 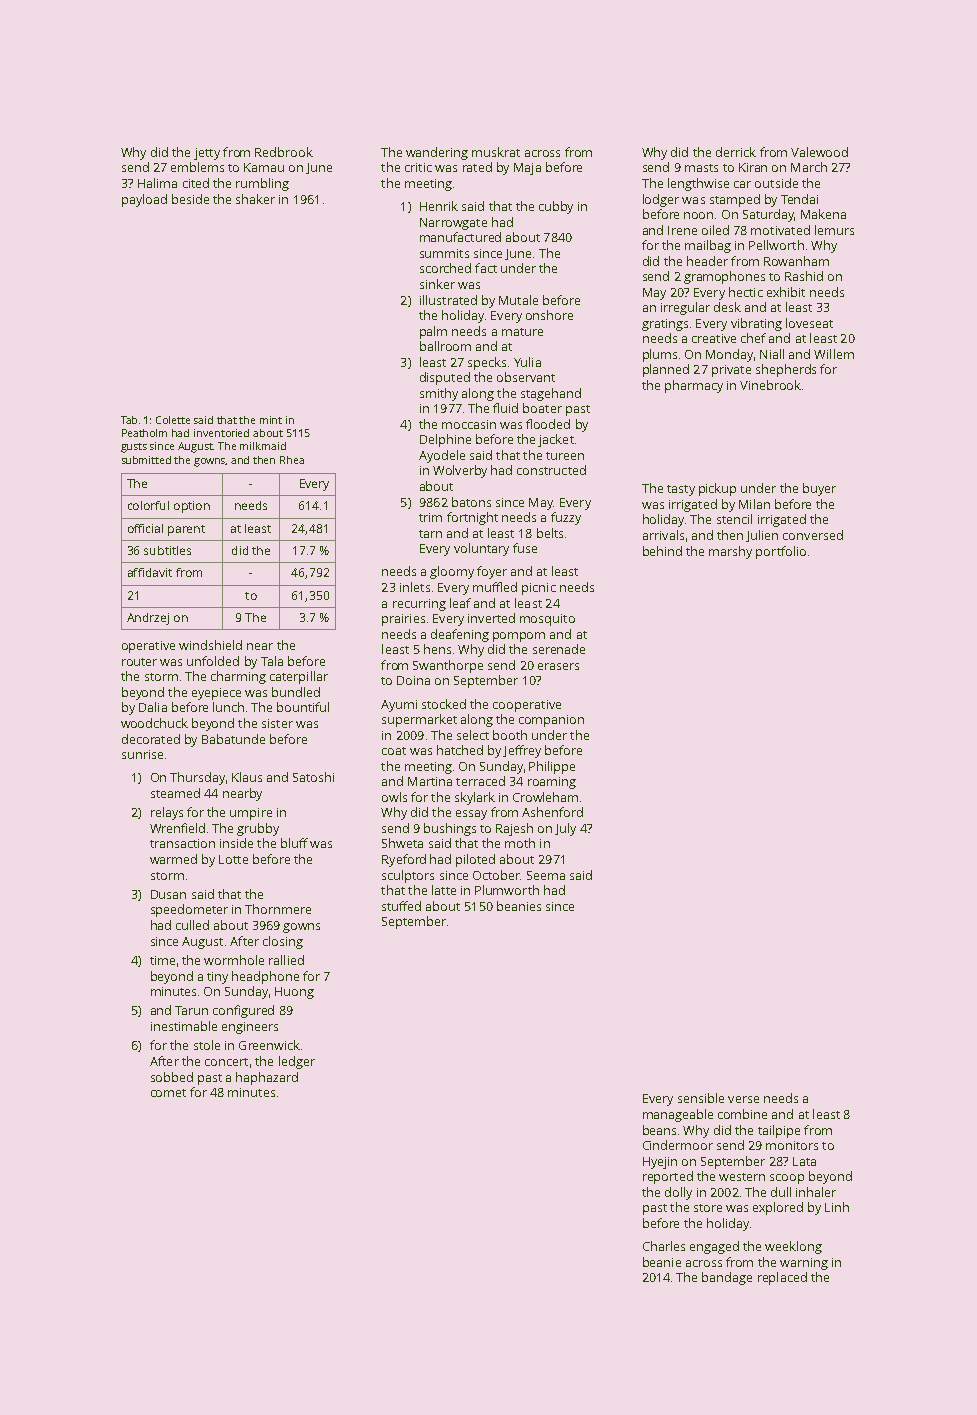 I want to click on Tab, so click(x=129, y=420).
